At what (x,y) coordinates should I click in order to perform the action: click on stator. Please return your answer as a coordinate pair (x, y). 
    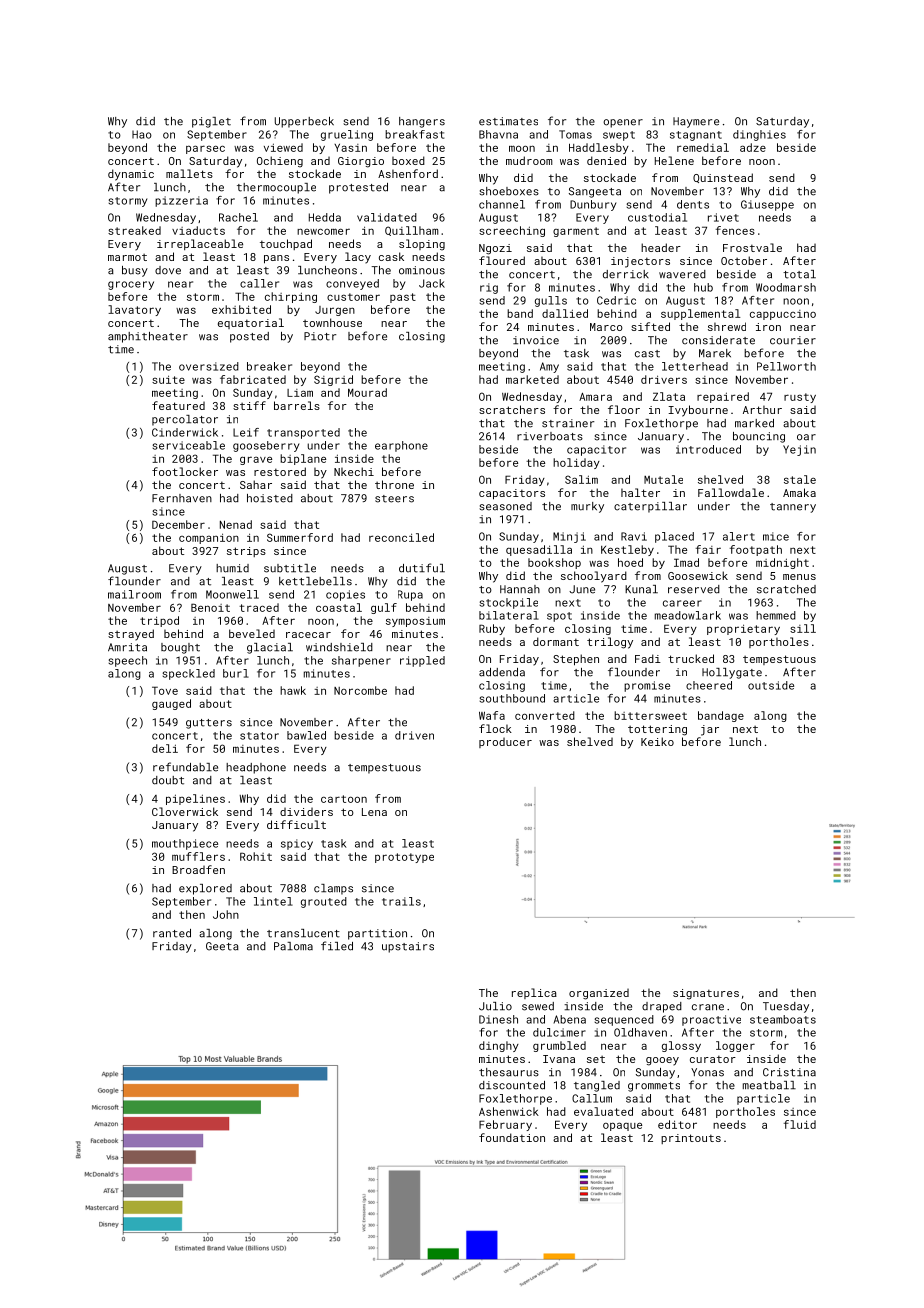
    Looking at the image, I should click on (259, 736).
